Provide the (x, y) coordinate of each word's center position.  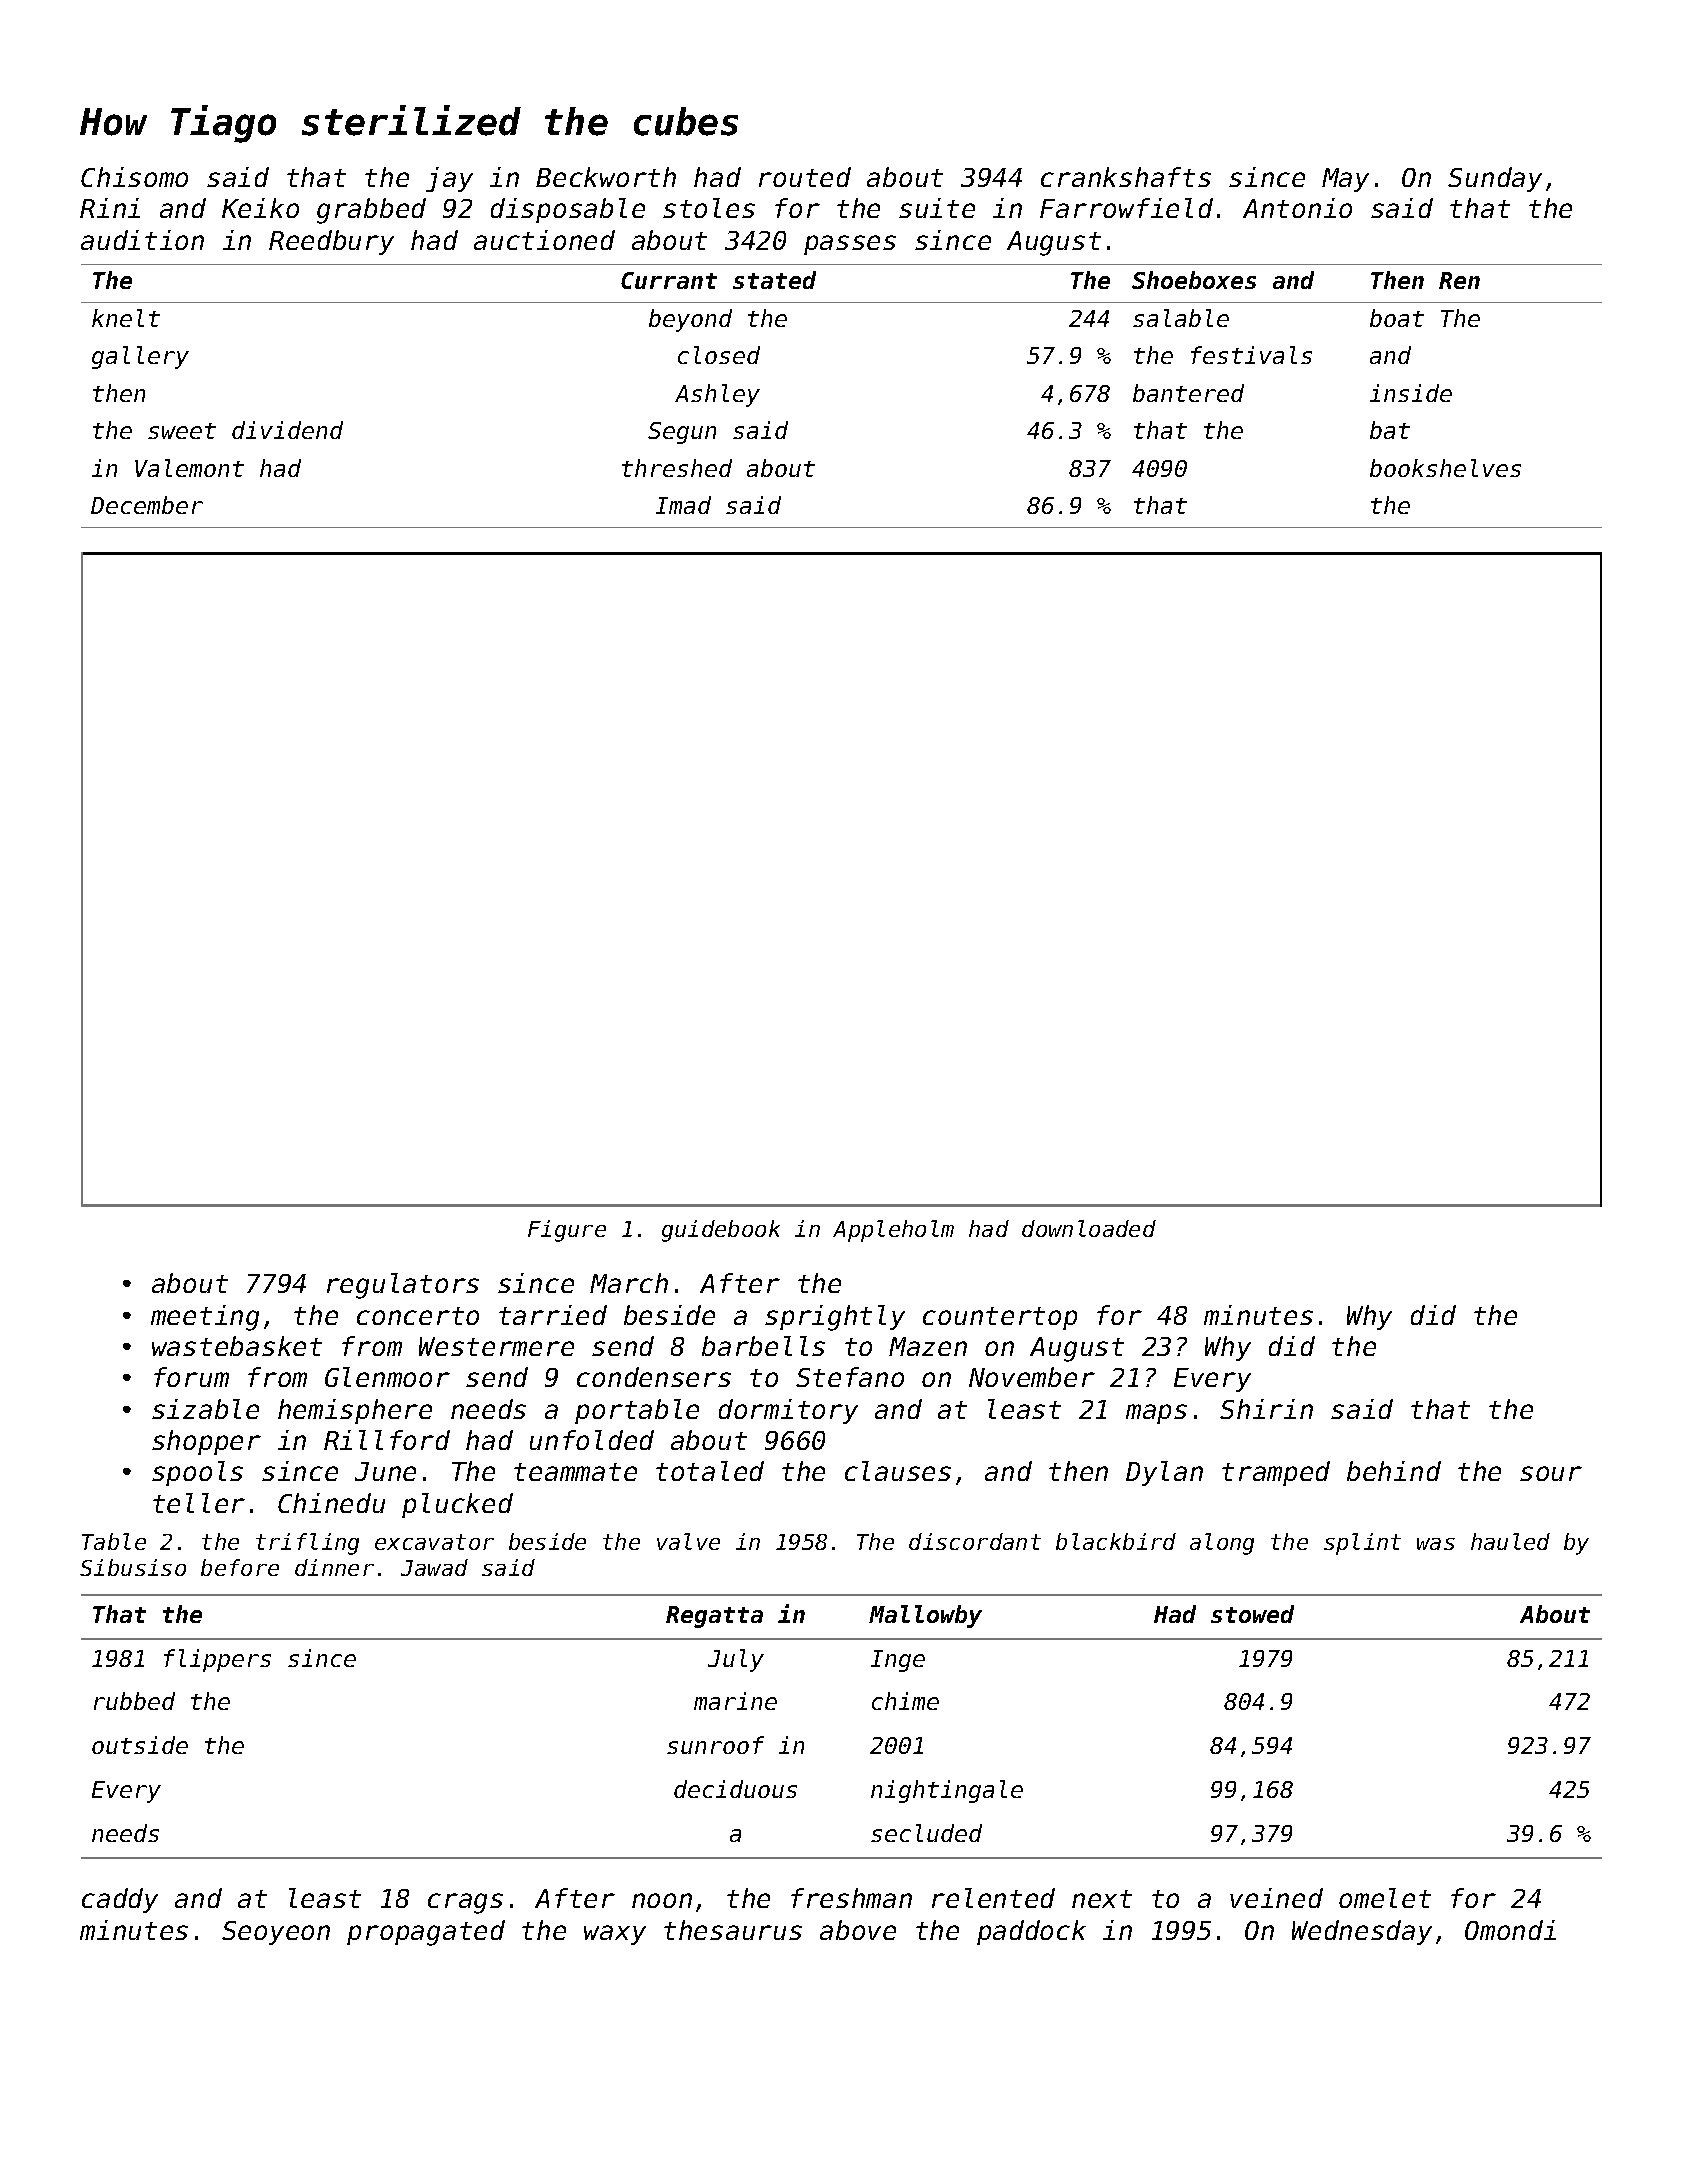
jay (449, 179)
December (147, 505)
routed (805, 177)
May (1345, 180)
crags (465, 1903)
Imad (683, 505)
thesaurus (733, 1930)
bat (1390, 430)
